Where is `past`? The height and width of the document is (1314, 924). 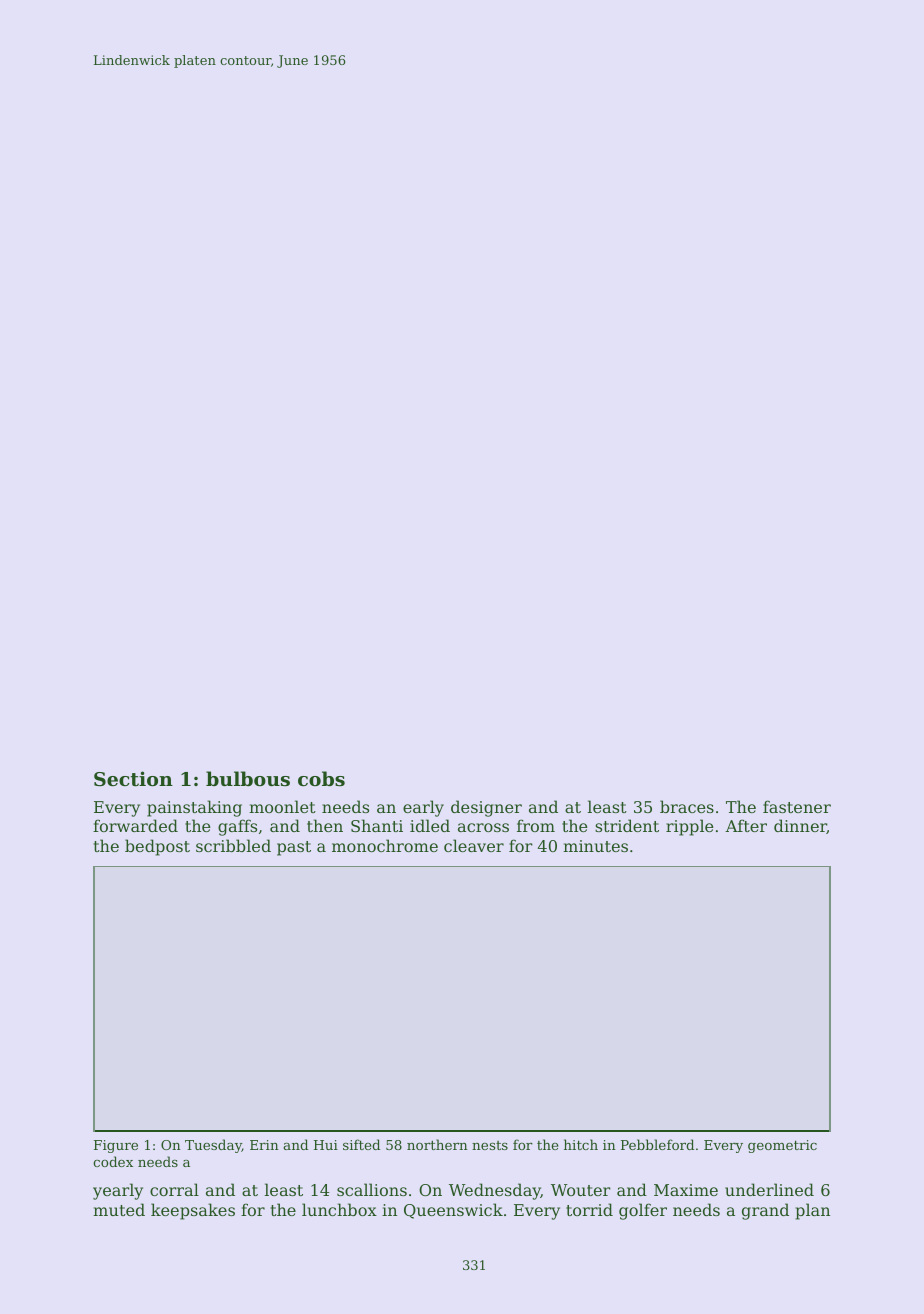 past is located at coordinates (294, 848).
